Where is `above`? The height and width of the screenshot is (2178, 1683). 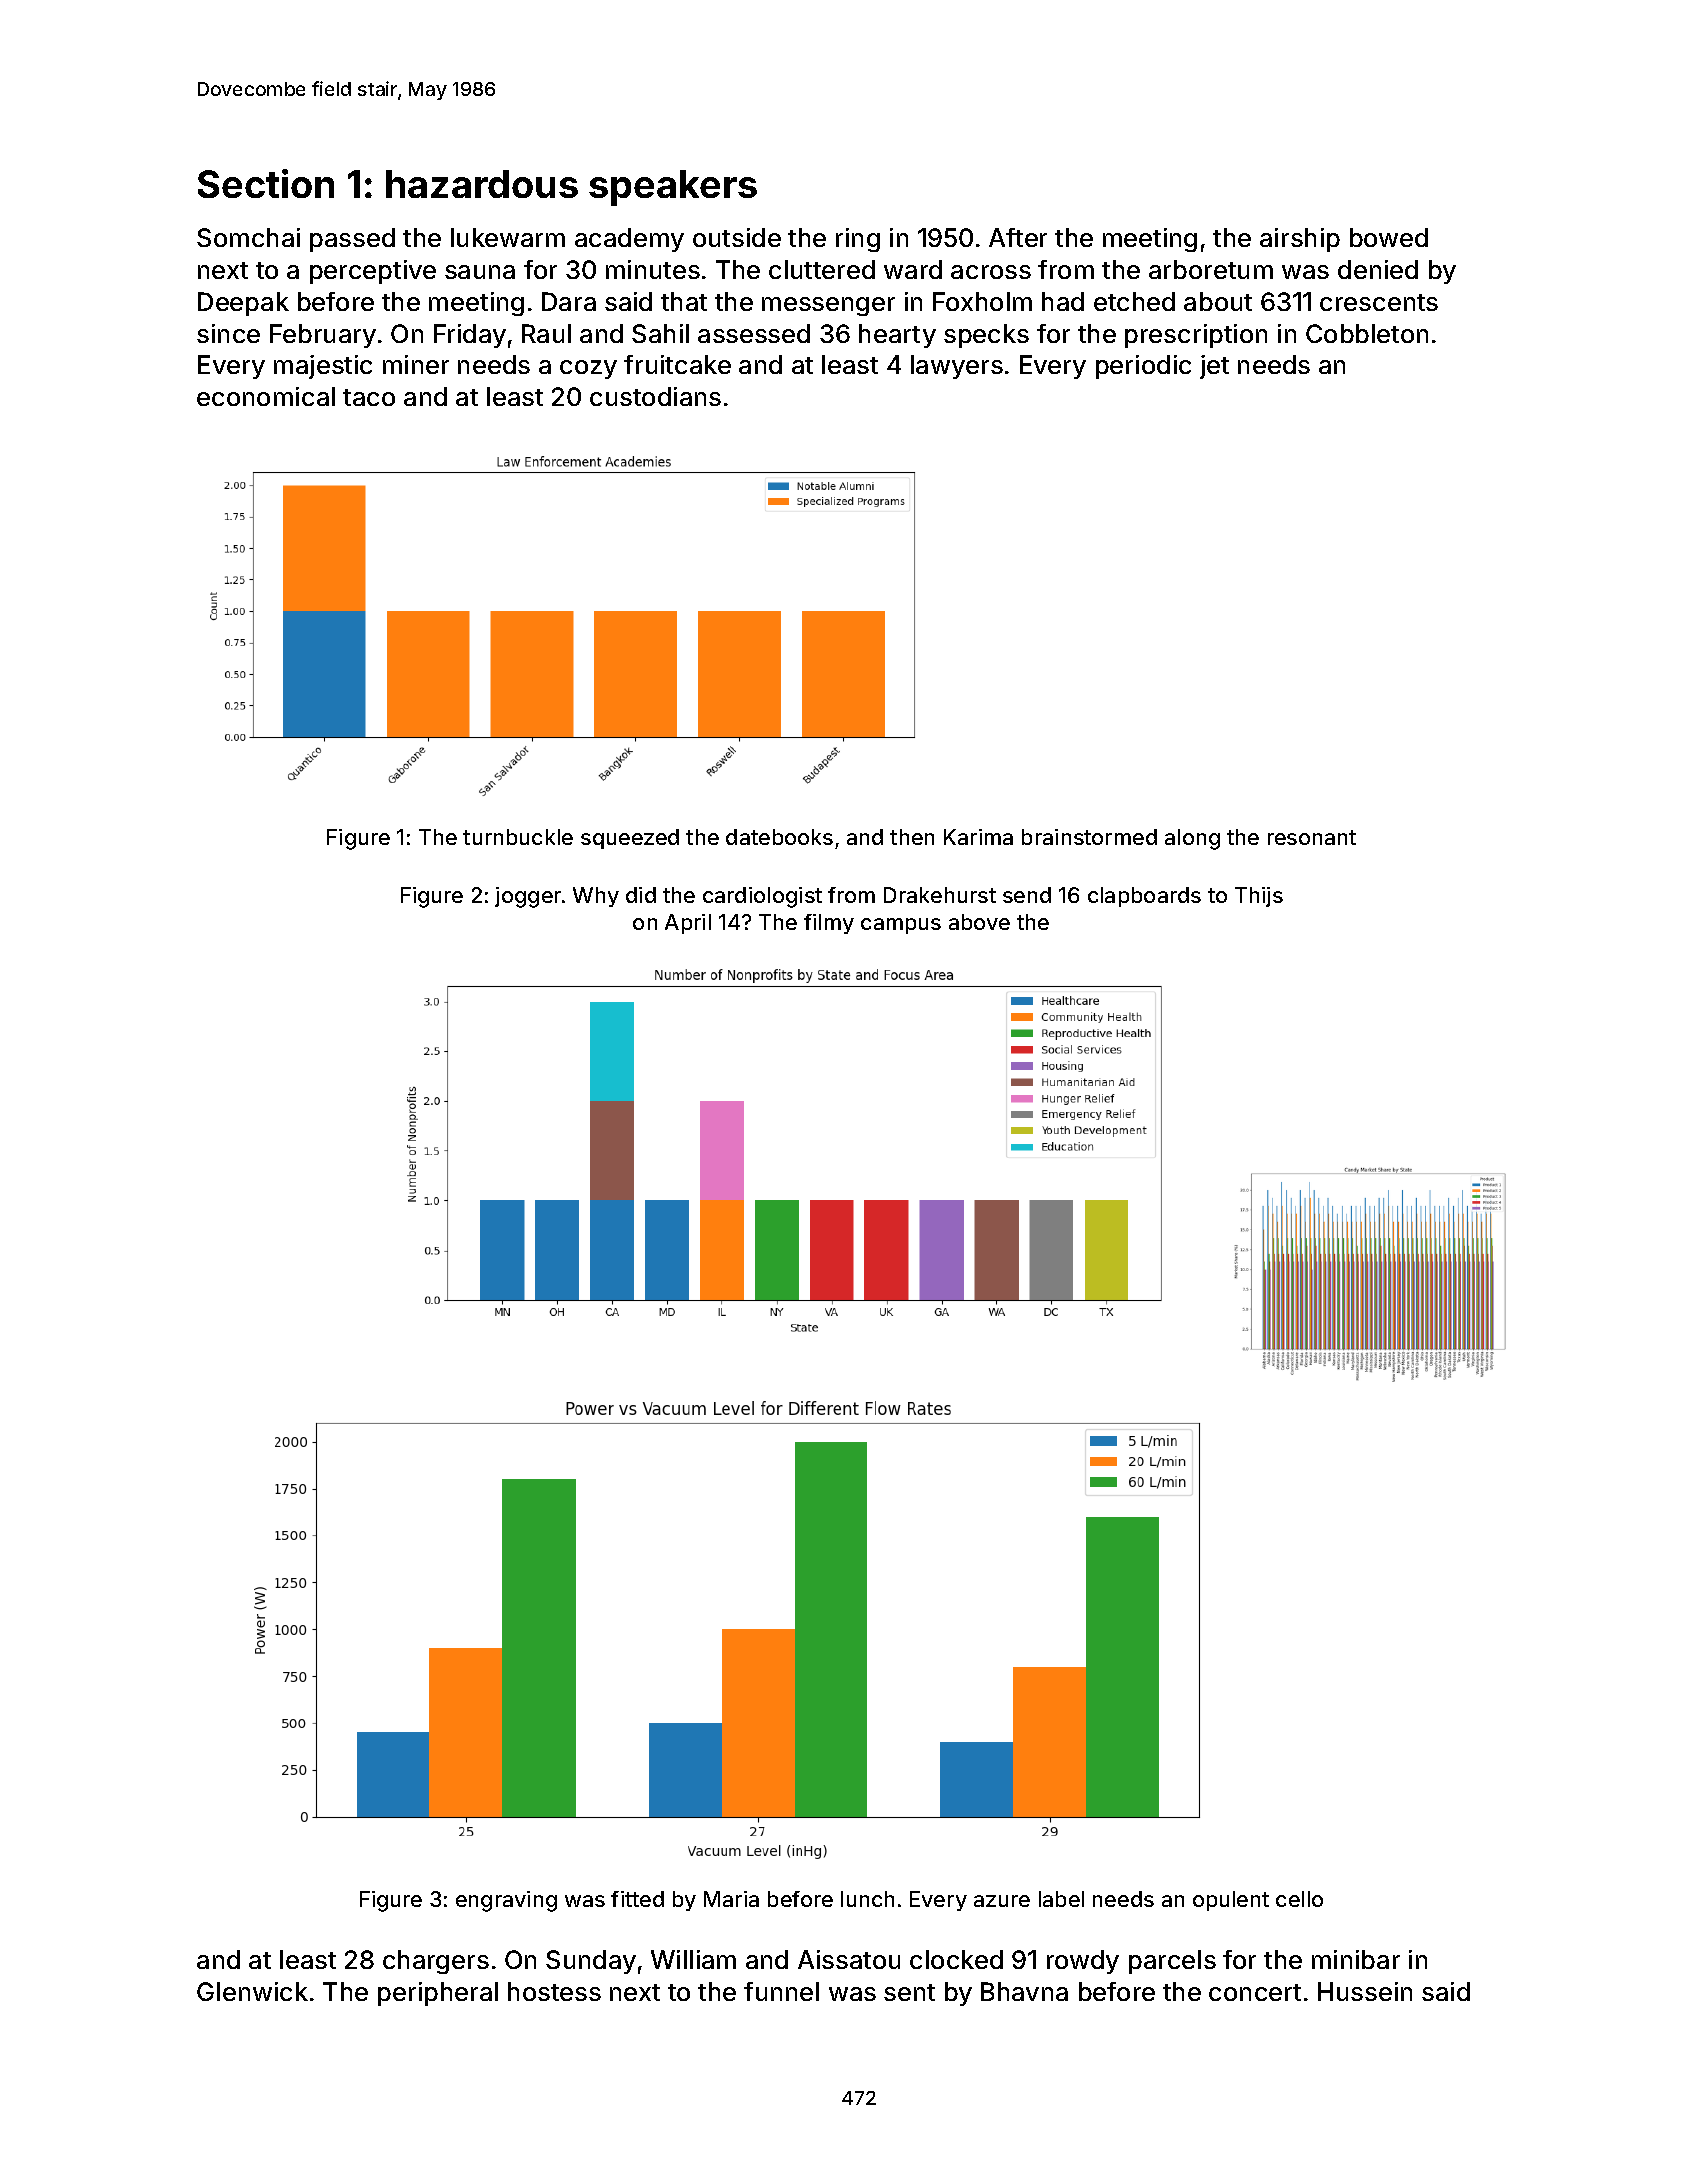 above is located at coordinates (979, 922).
